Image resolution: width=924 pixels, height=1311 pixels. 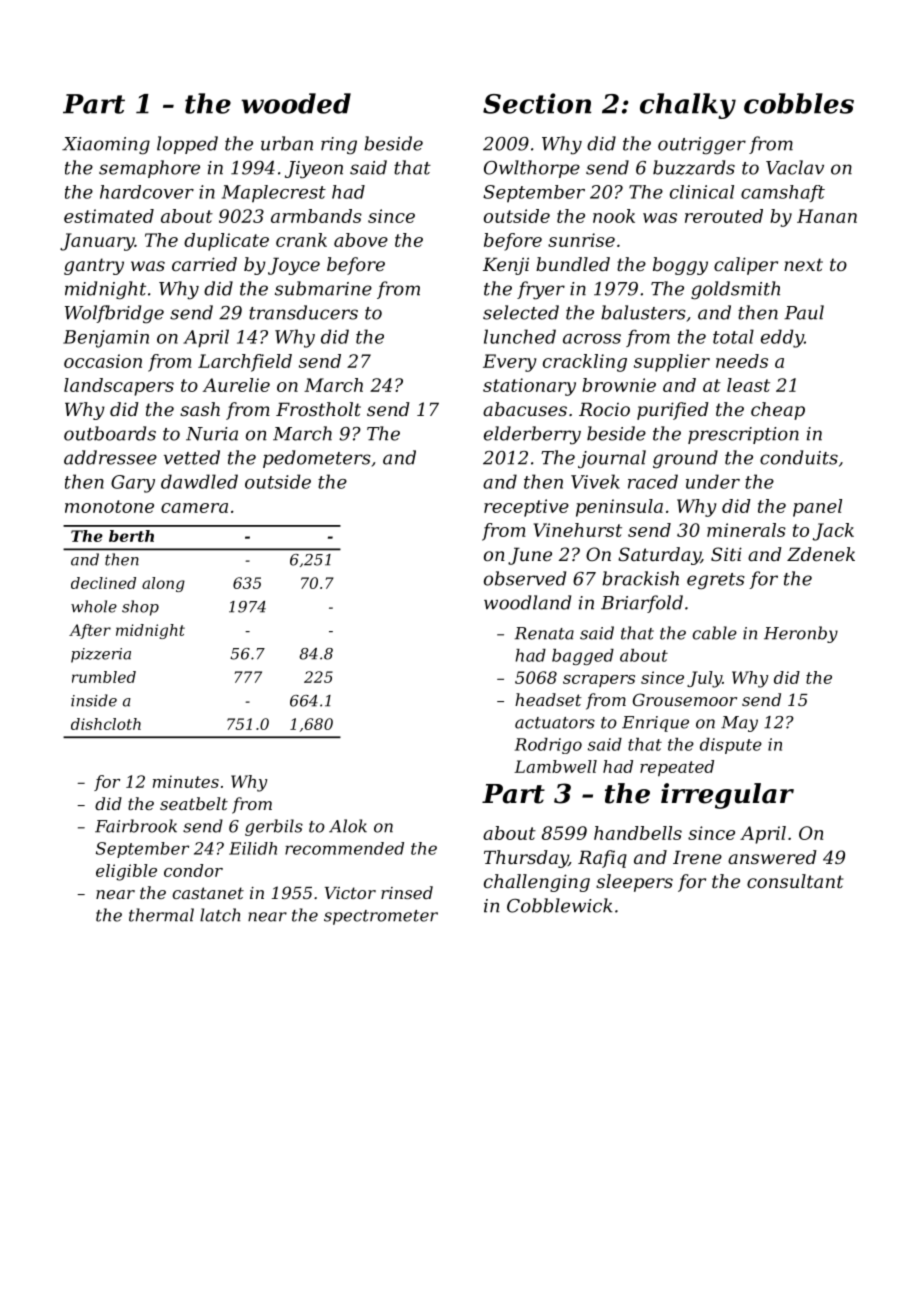 What do you see at coordinates (746, 530) in the image?
I see `minerals` at bounding box center [746, 530].
